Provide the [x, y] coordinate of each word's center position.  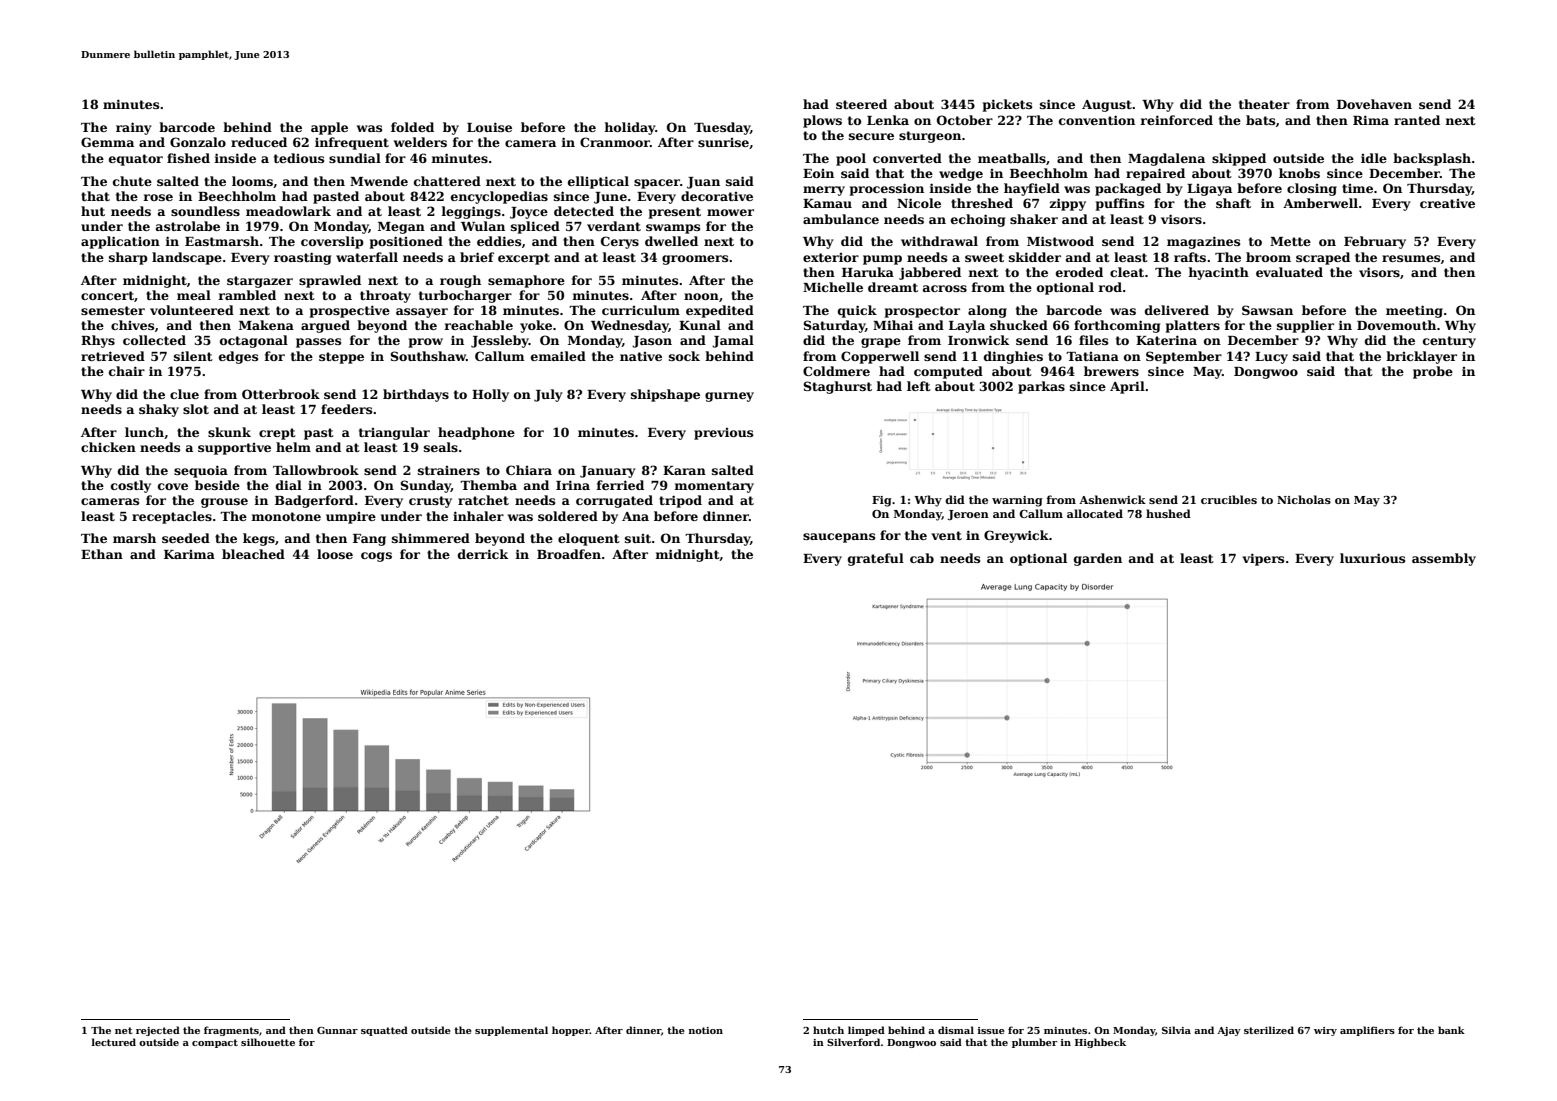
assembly [1444, 559]
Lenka [888, 120]
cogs [376, 557]
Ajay [1229, 1031]
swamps [673, 229]
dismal [956, 1030]
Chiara [529, 470]
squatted [384, 1031]
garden [1098, 559]
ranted [1417, 120]
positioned [406, 242]
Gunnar [337, 1030]
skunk [229, 432]
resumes [1411, 258]
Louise [489, 127]
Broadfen [569, 554]
